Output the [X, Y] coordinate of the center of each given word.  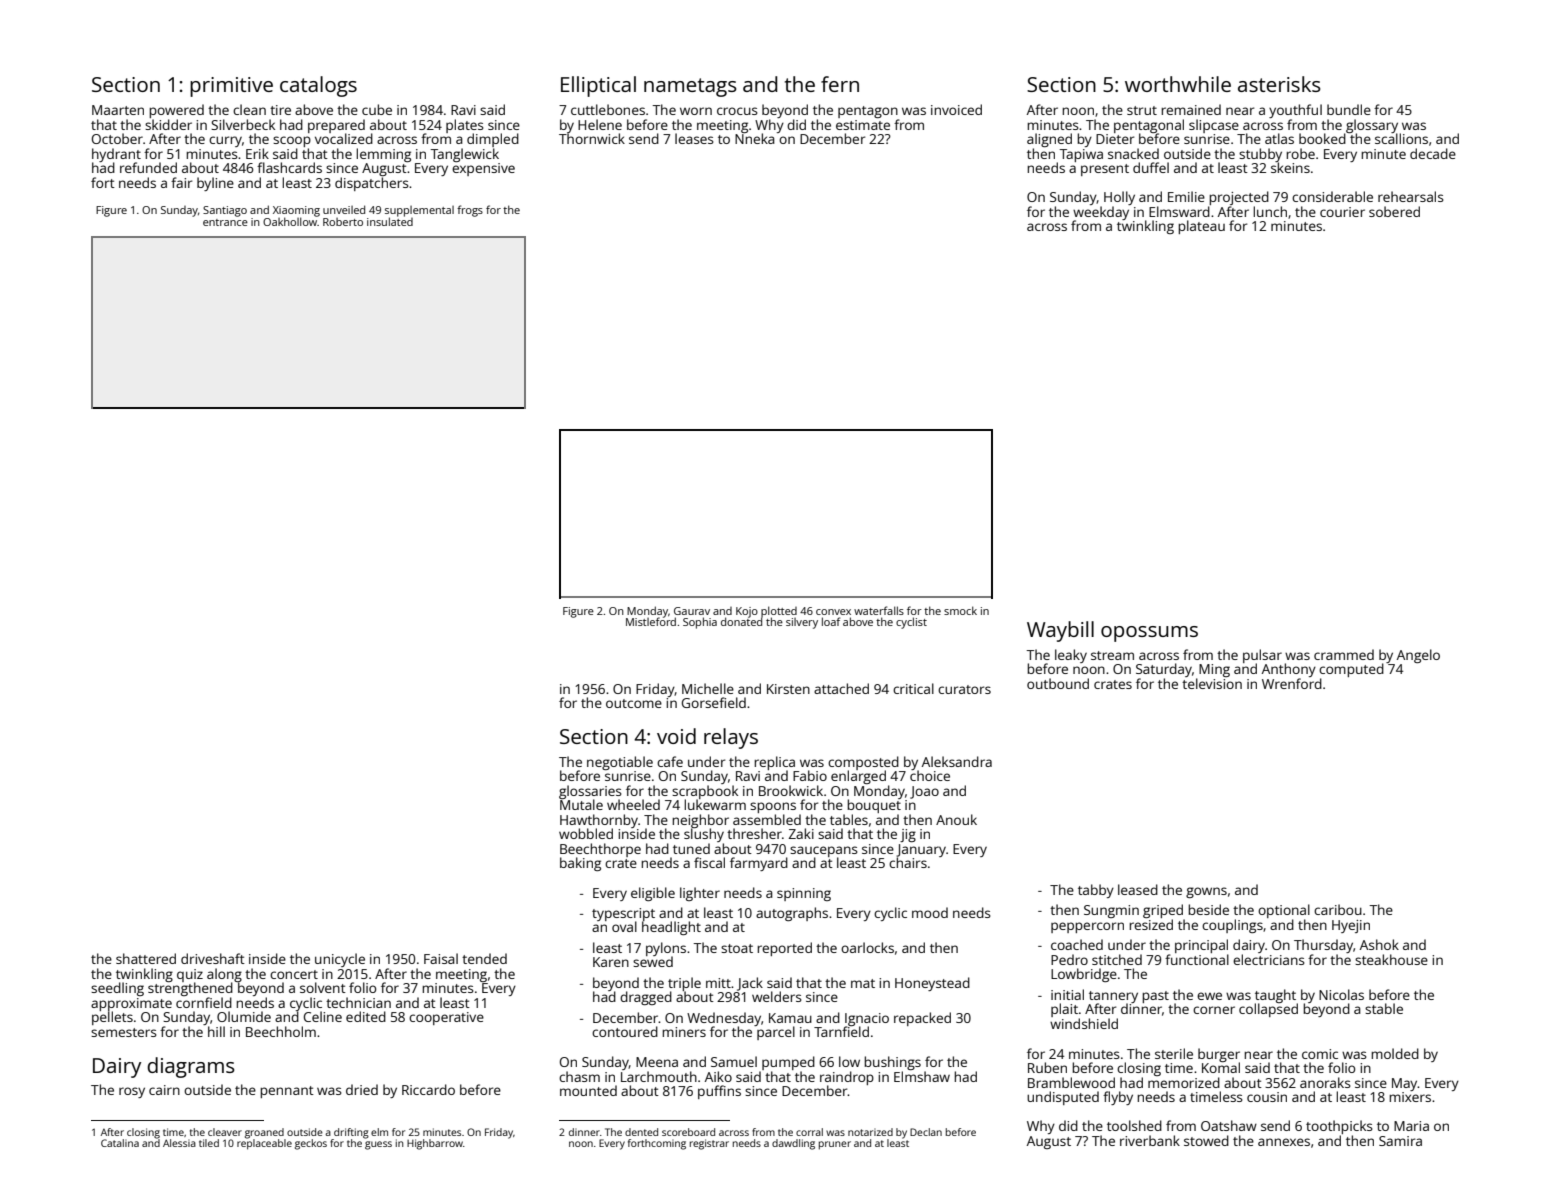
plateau [1201, 227]
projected [1239, 198]
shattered [146, 958]
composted [863, 763]
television [1212, 683]
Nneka [755, 138]
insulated [390, 221]
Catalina [120, 1143]
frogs [470, 211]
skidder [168, 124]
